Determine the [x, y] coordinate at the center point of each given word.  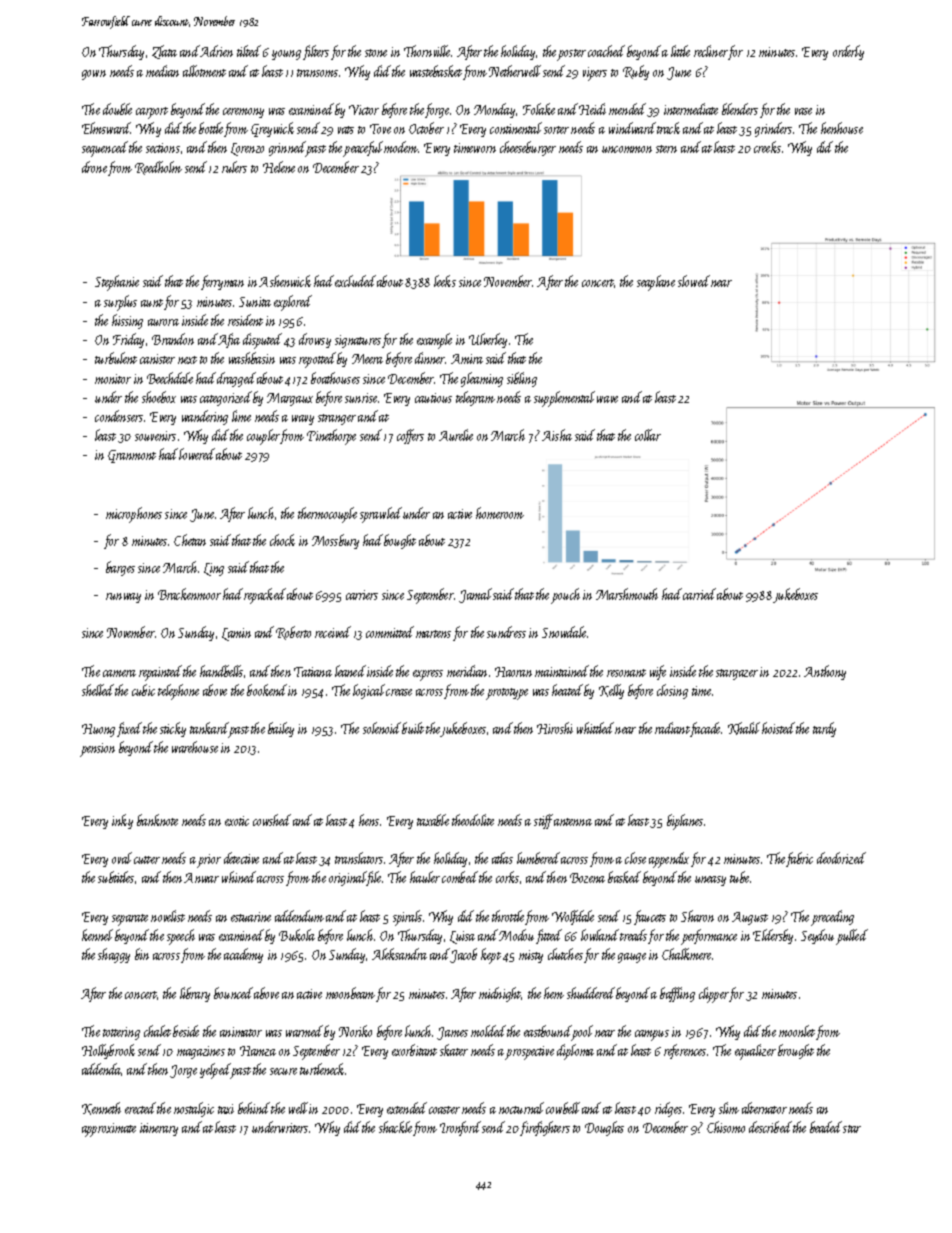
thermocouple [327, 515]
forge [437, 110]
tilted [249, 51]
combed [460, 877]
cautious [433, 398]
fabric [799, 859]
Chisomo [726, 1127]
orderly [848, 52]
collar [648, 435]
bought [400, 541]
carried [699, 594]
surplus [120, 303]
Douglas [604, 1128]
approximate [109, 1130]
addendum [299, 916]
